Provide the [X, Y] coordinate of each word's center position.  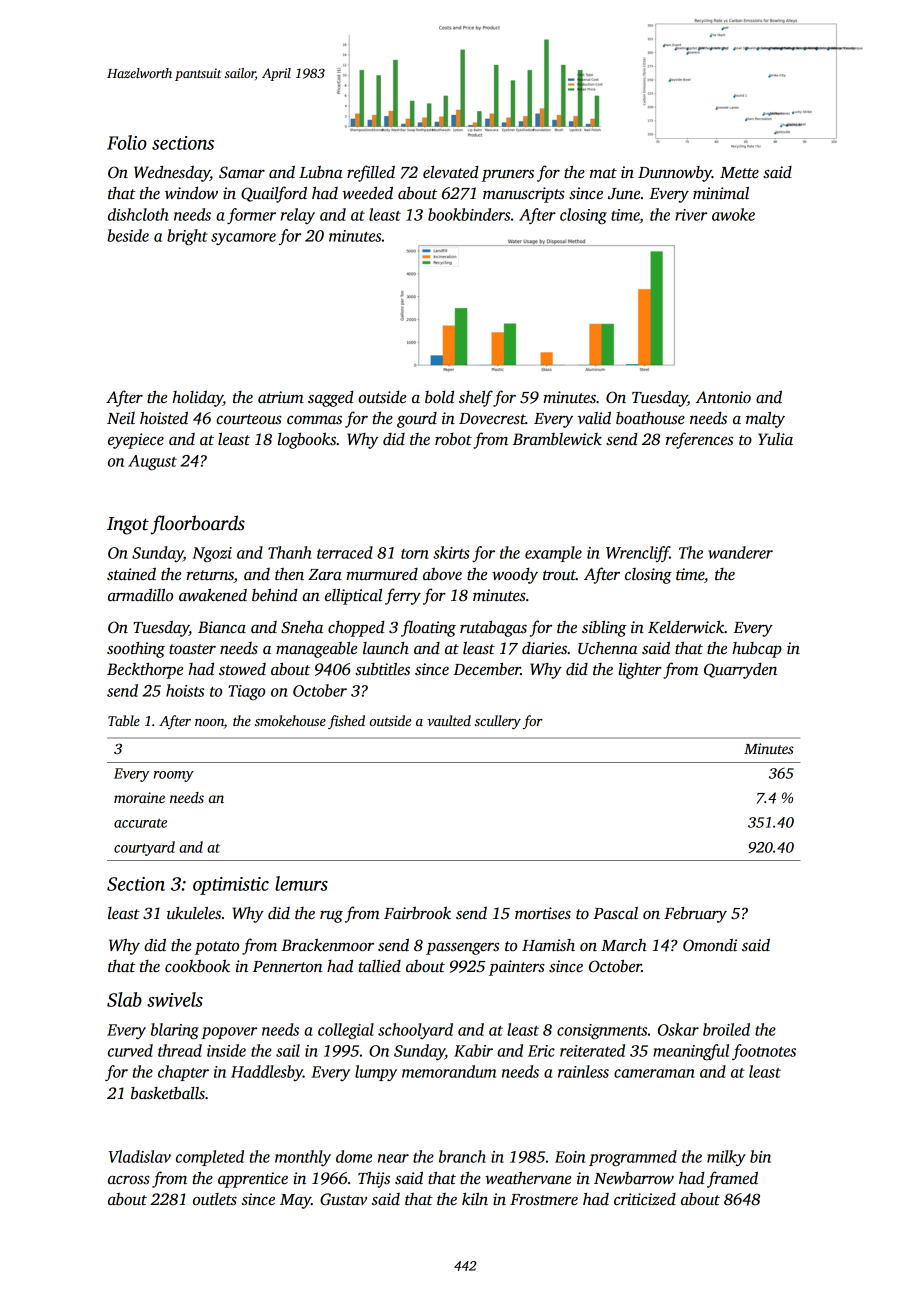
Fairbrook [417, 912]
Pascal [615, 913]
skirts [451, 552]
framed [732, 1179]
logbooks [307, 440]
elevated [451, 172]
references [699, 440]
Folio [127, 142]
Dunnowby [675, 174]
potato [217, 948]
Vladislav [140, 1156]
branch [462, 1156]
